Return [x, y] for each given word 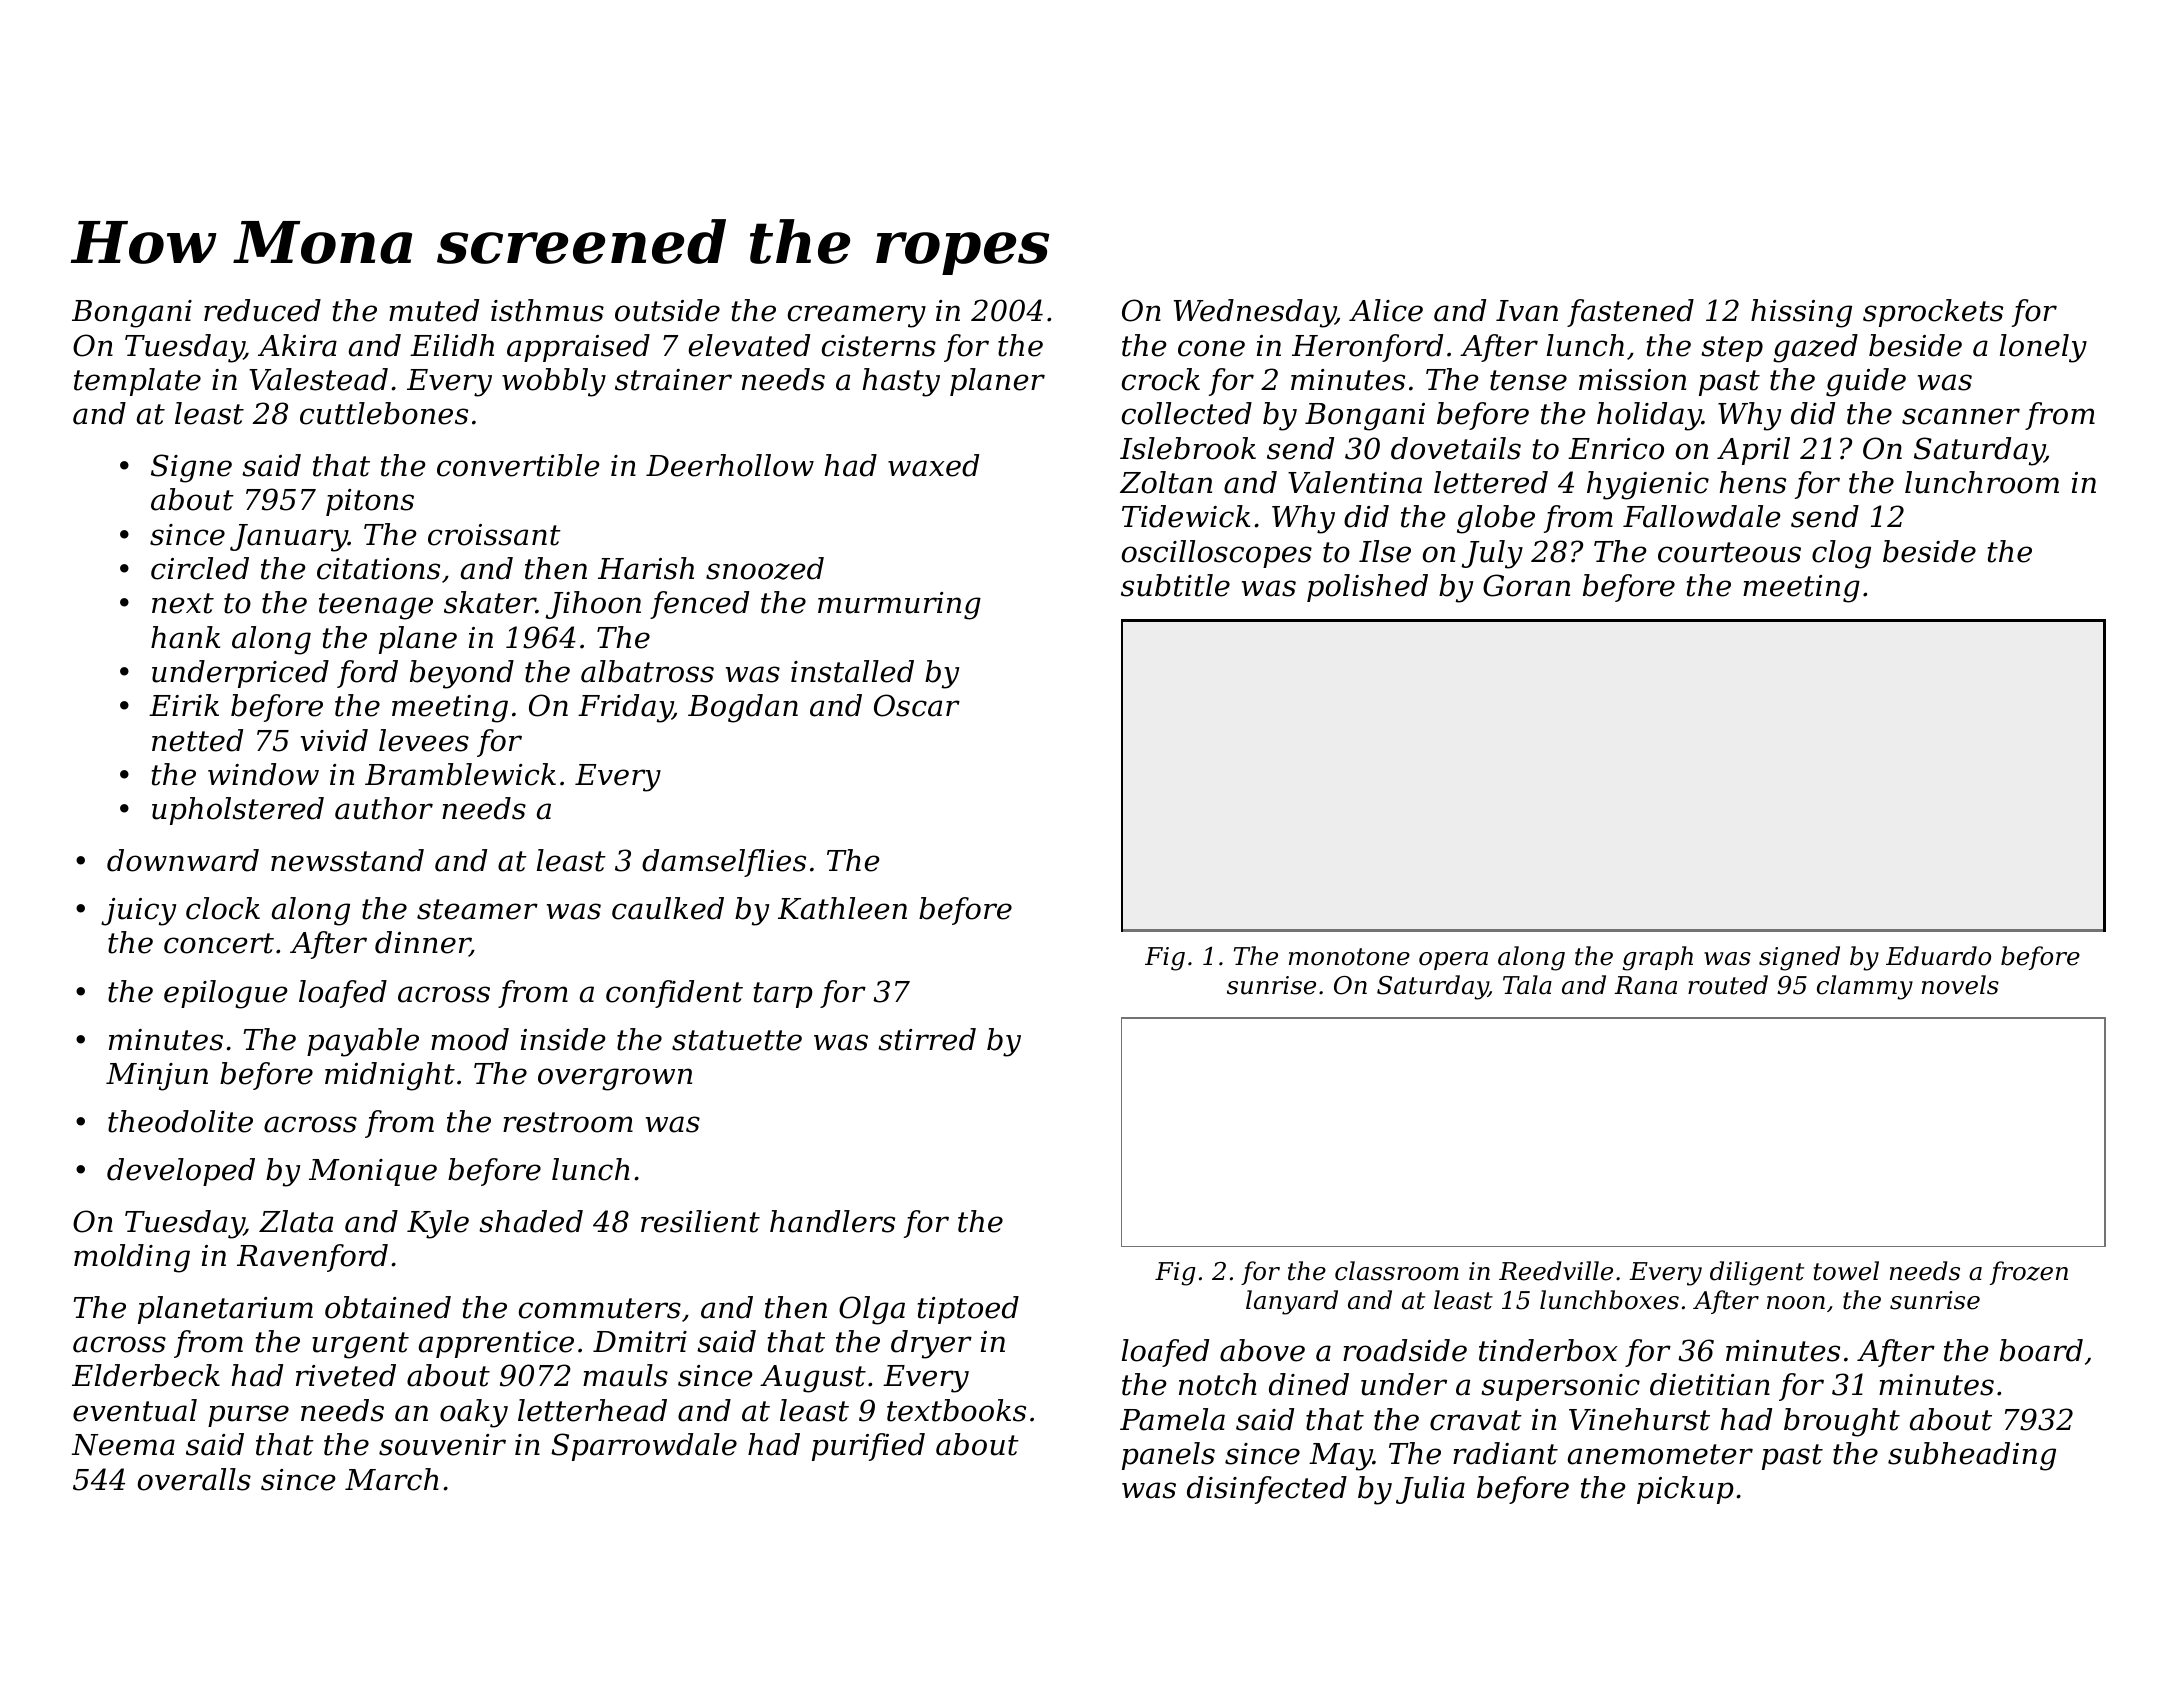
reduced [262, 310]
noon [1796, 1303]
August [813, 1379]
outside [667, 310]
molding [132, 1258]
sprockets [1933, 313]
